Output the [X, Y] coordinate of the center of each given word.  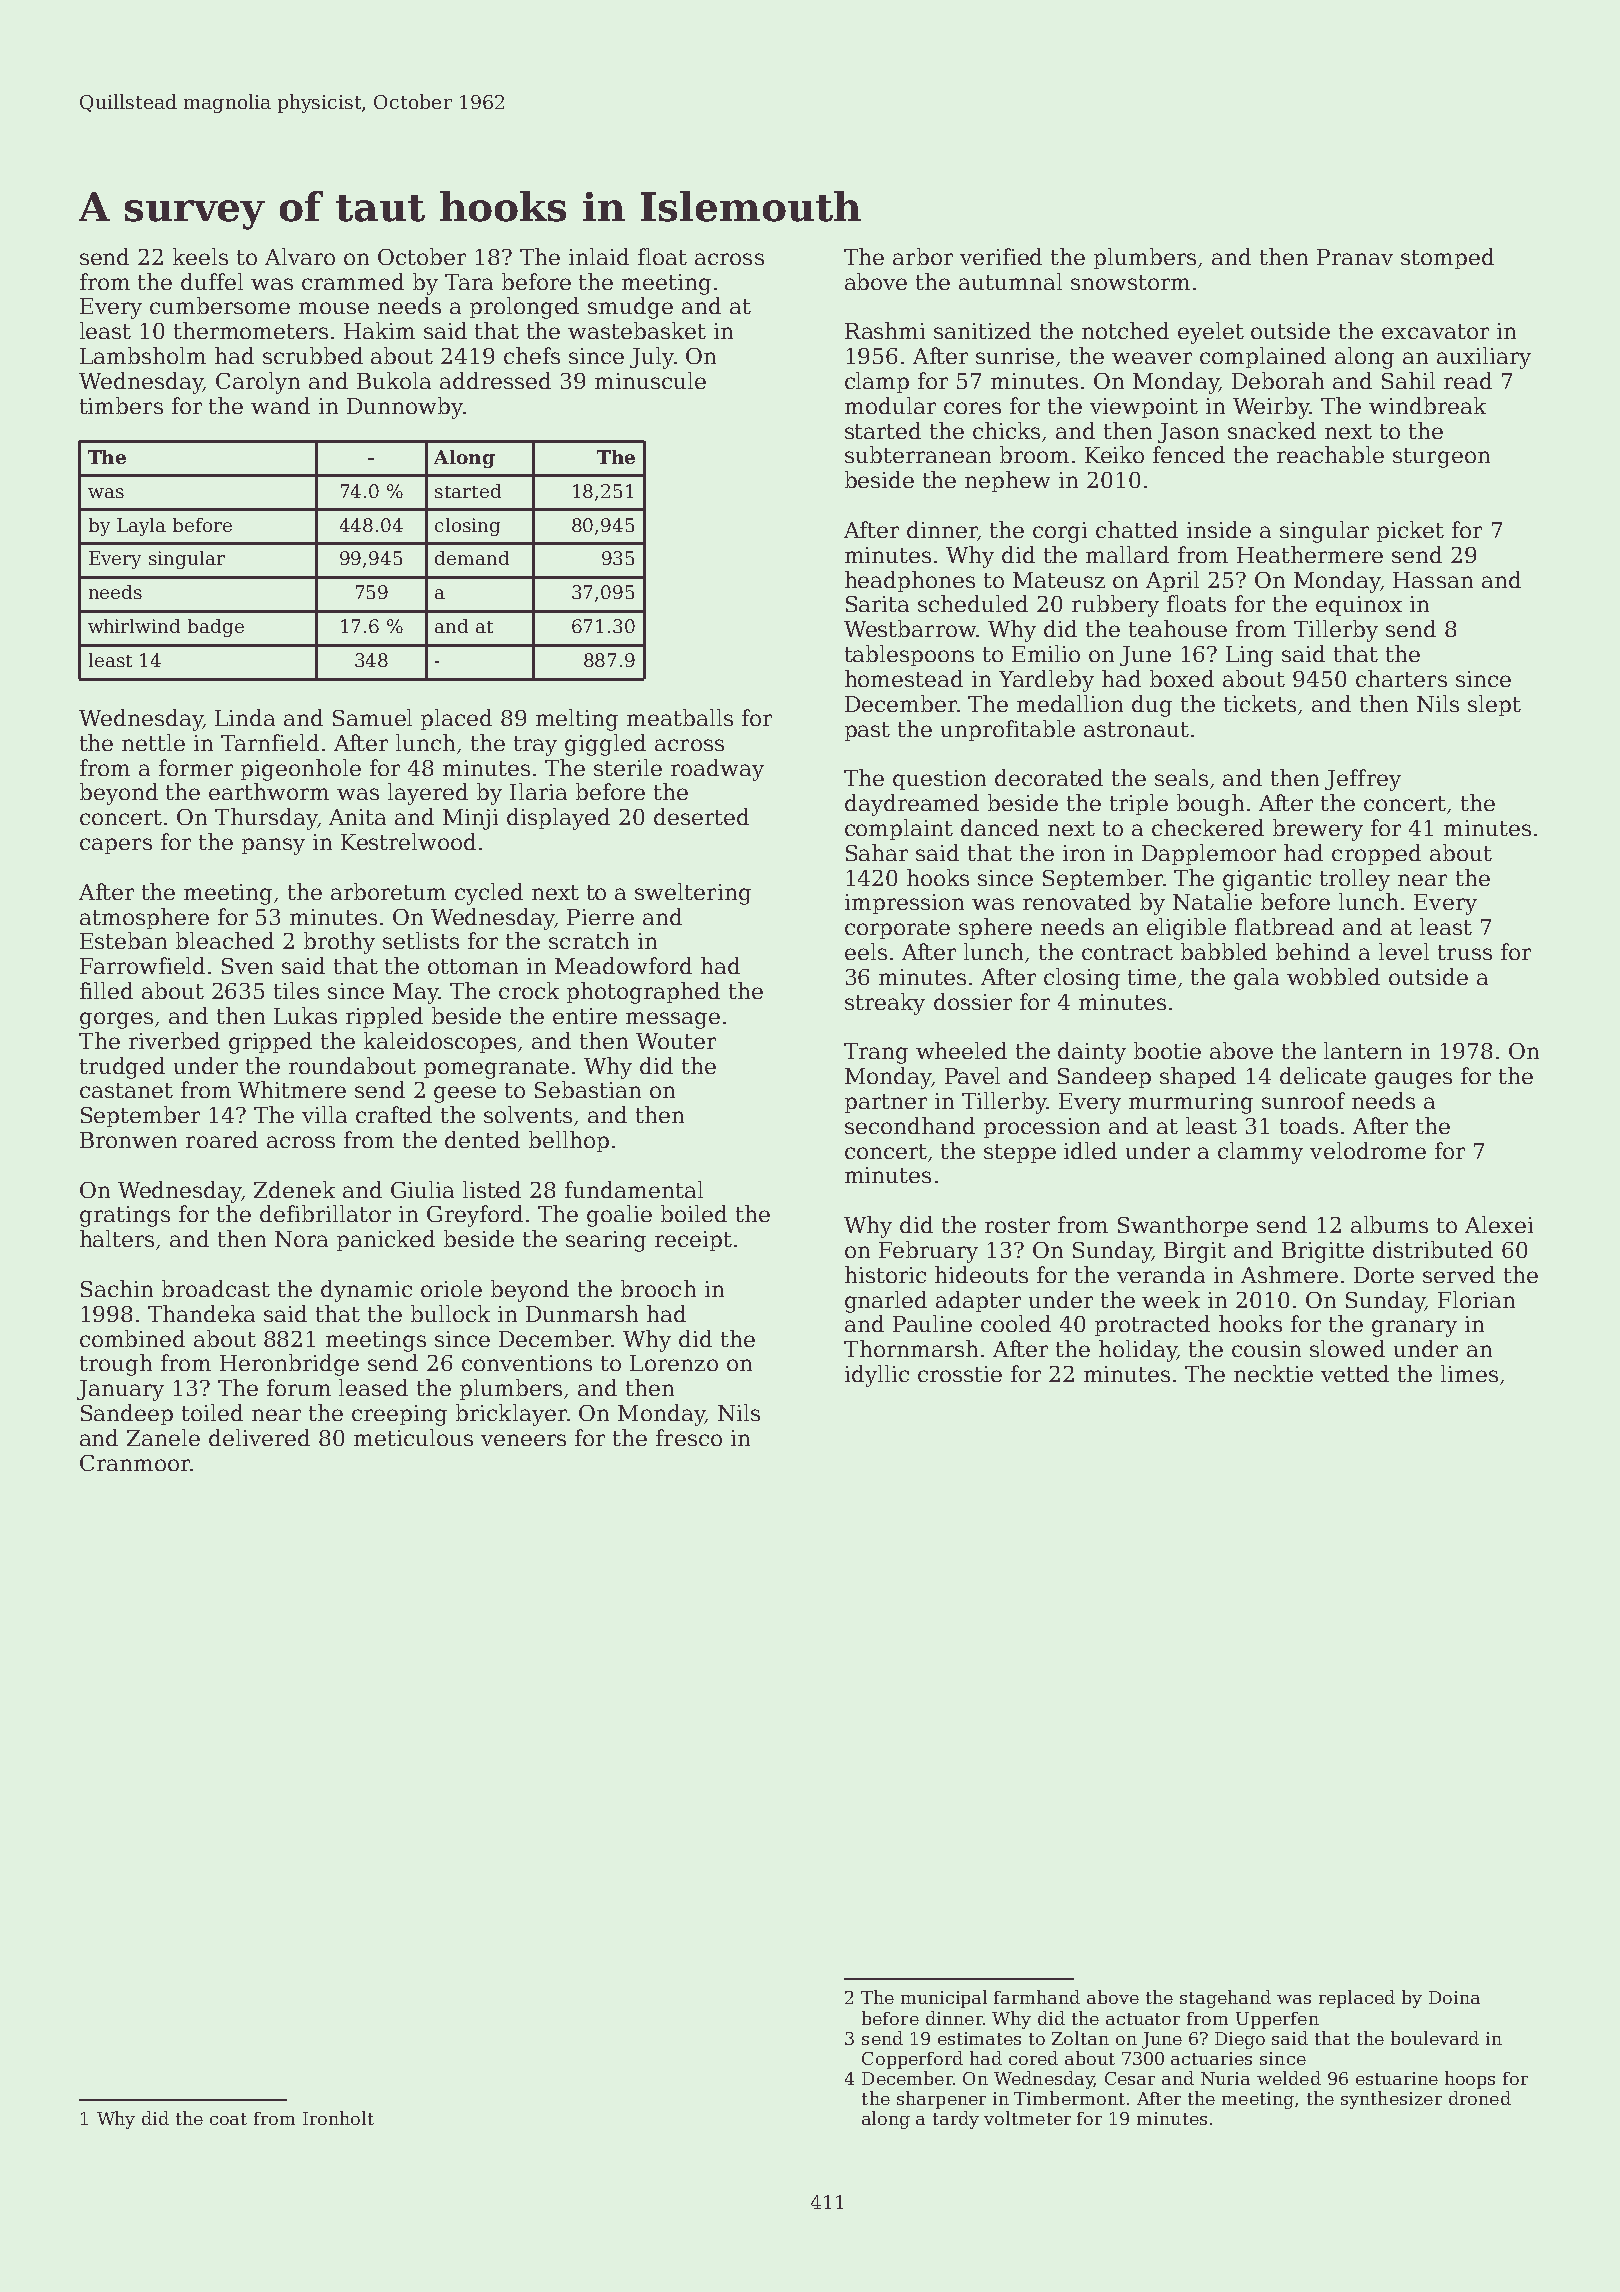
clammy [1260, 1153]
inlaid [599, 256]
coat [228, 2119]
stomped [1447, 258]
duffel [212, 281]
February [928, 1252]
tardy [956, 2120]
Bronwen [128, 1140]
